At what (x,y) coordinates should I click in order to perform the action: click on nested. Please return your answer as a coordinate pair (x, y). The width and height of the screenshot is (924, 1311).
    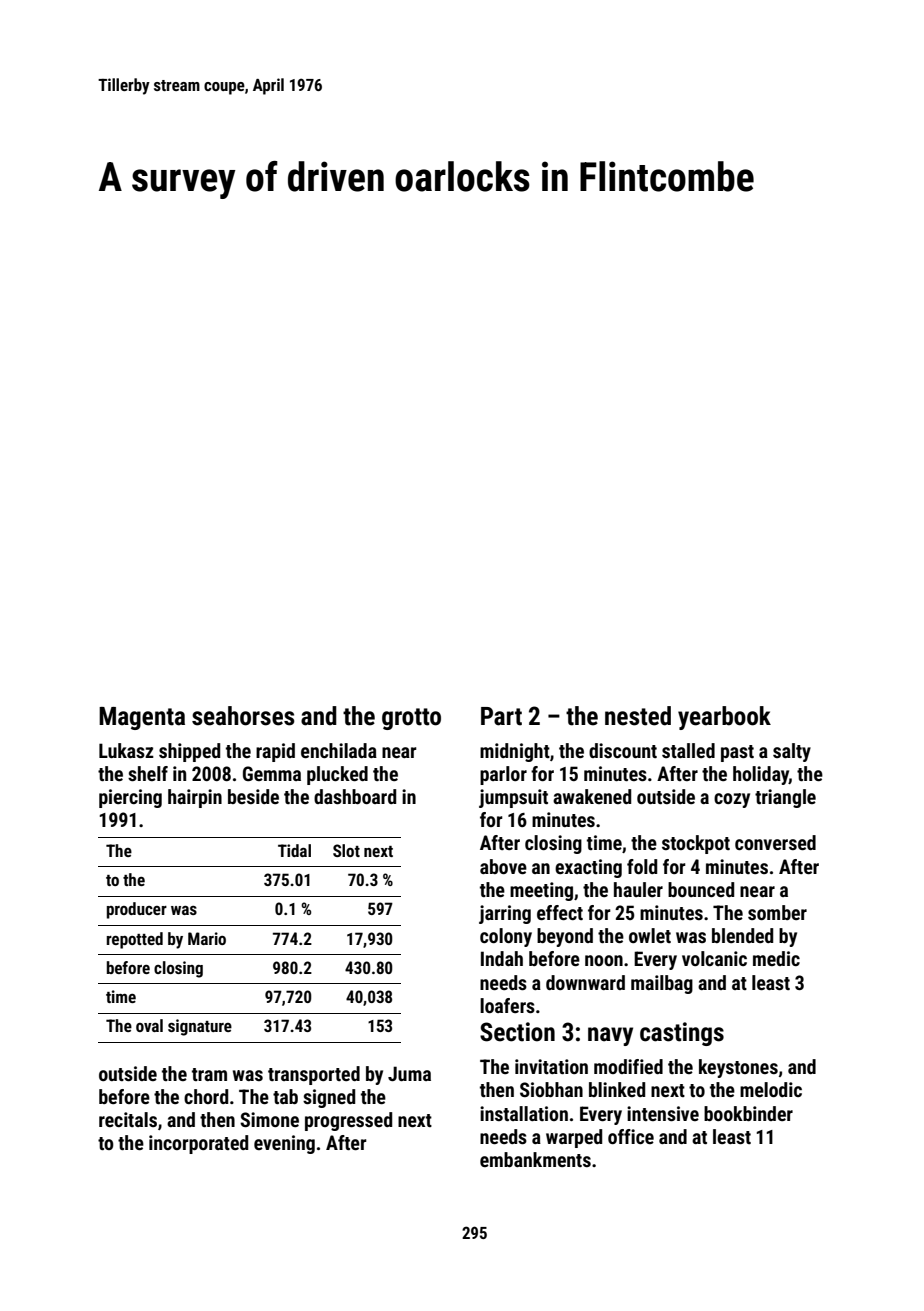
    Looking at the image, I should click on (638, 716).
